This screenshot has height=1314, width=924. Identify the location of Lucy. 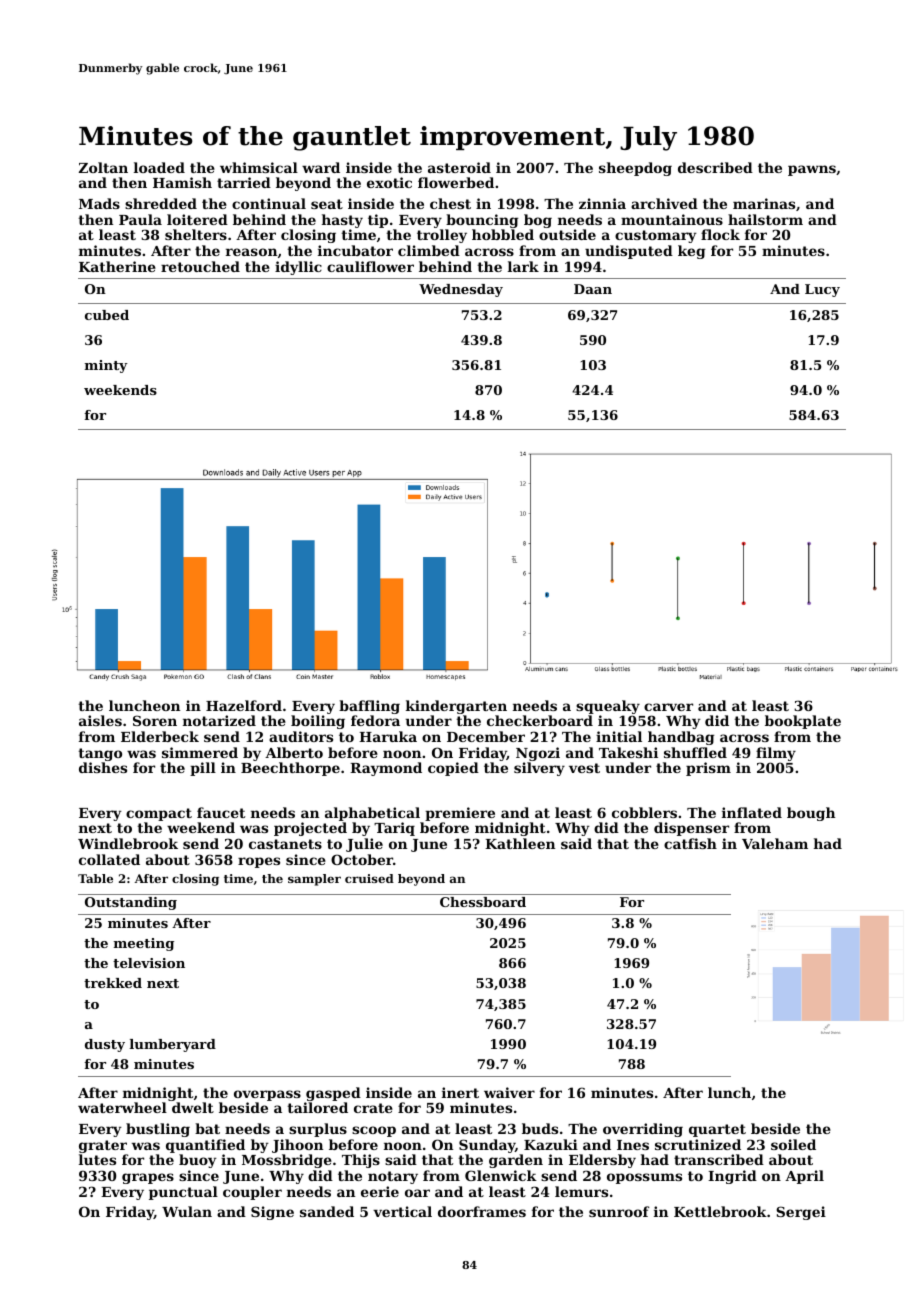
(822, 290).
